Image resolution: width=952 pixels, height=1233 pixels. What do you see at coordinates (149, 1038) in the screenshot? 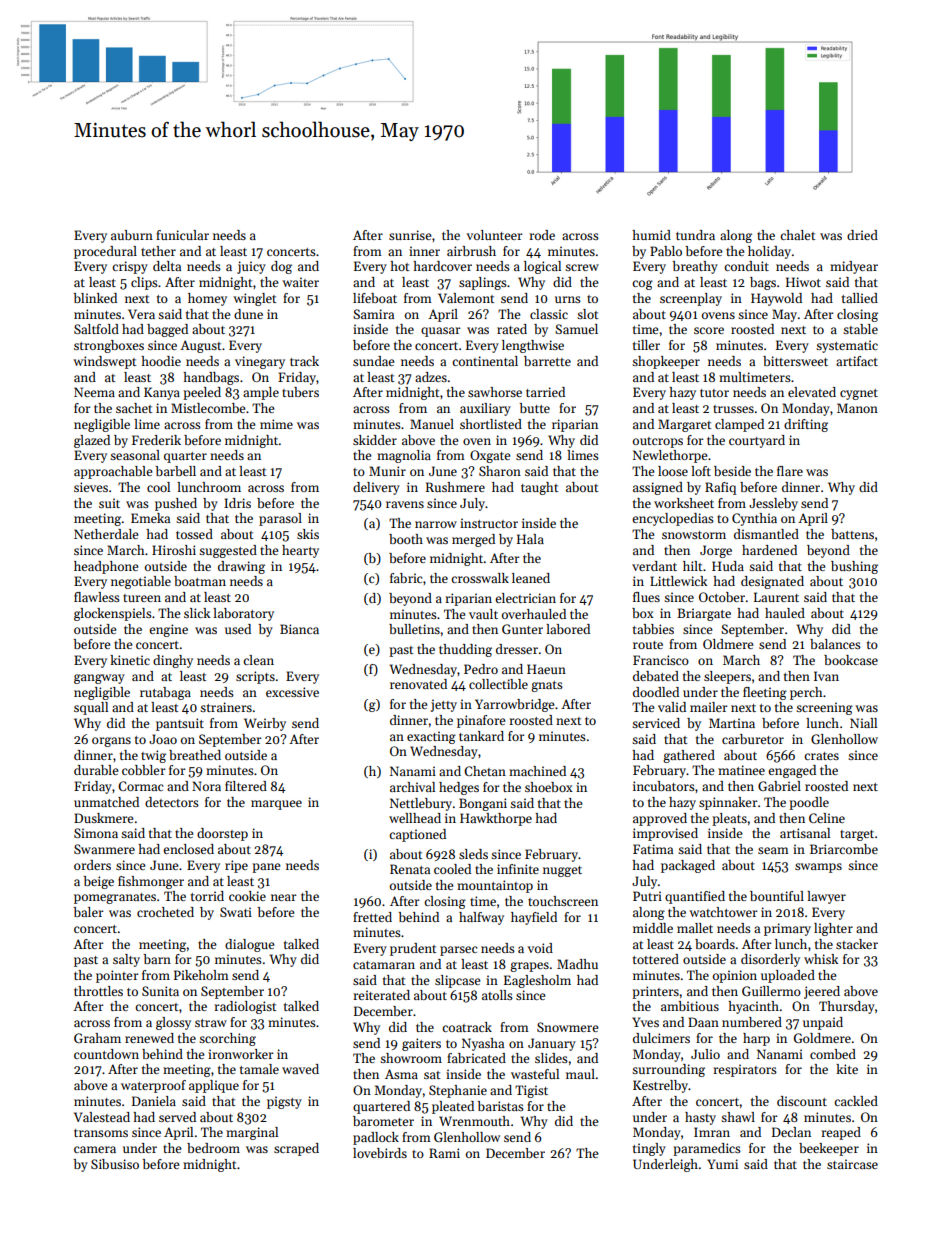
I see `renewed` at bounding box center [149, 1038].
